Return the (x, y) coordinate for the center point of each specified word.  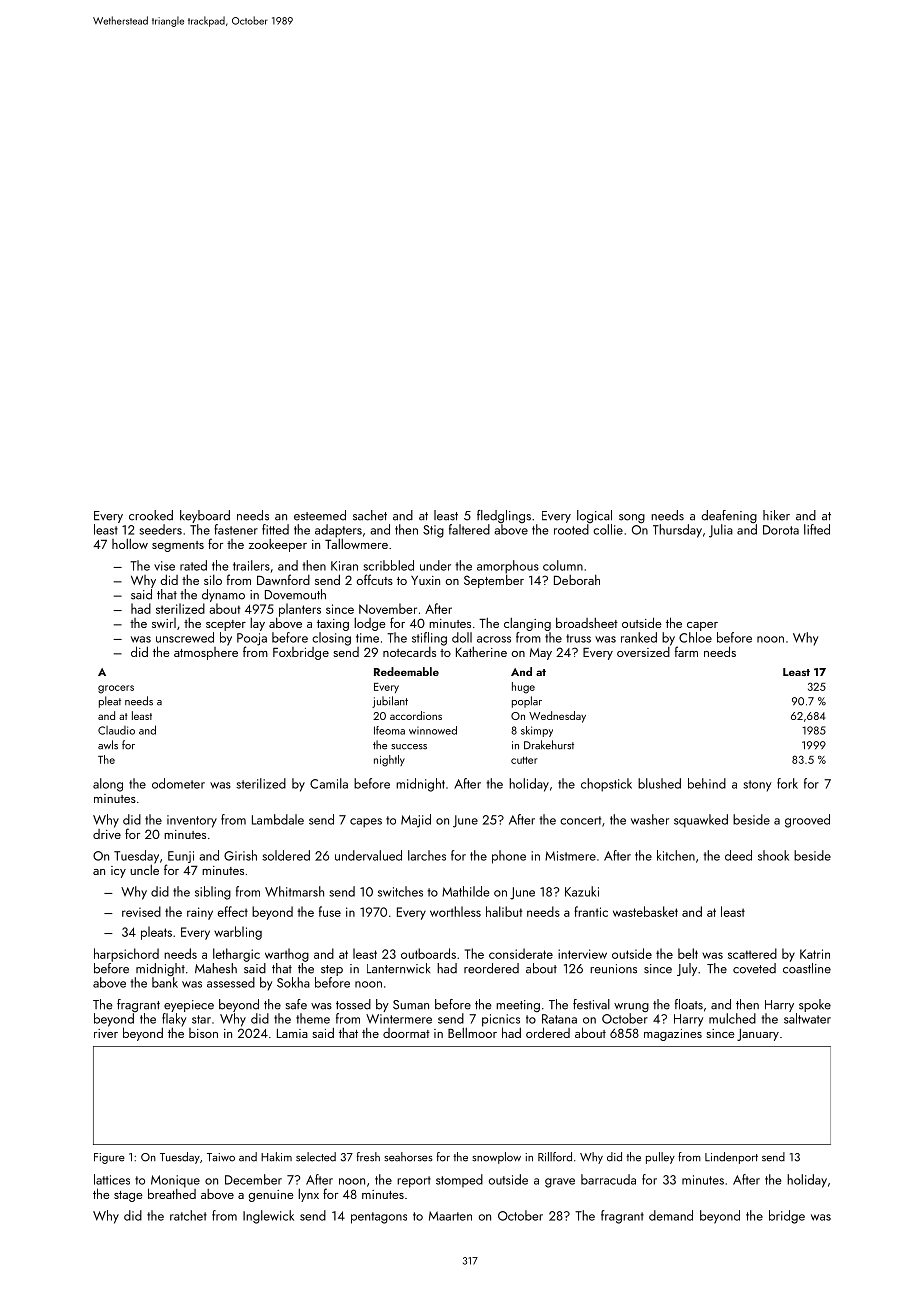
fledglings (504, 516)
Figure (109, 1158)
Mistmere (570, 856)
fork (787, 783)
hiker (776, 515)
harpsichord (126, 955)
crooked (151, 515)
